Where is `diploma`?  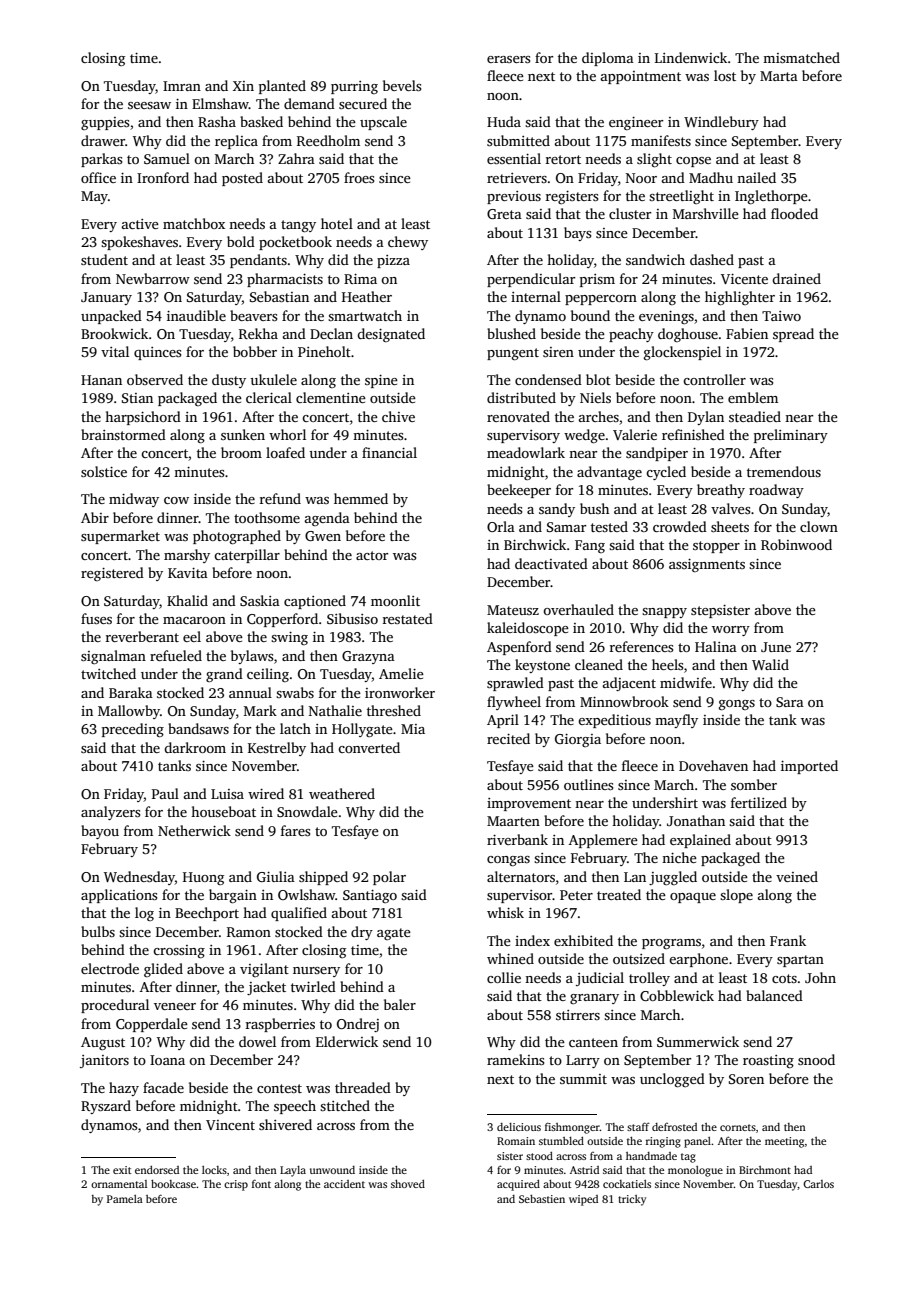
diploma is located at coordinates (608, 59).
